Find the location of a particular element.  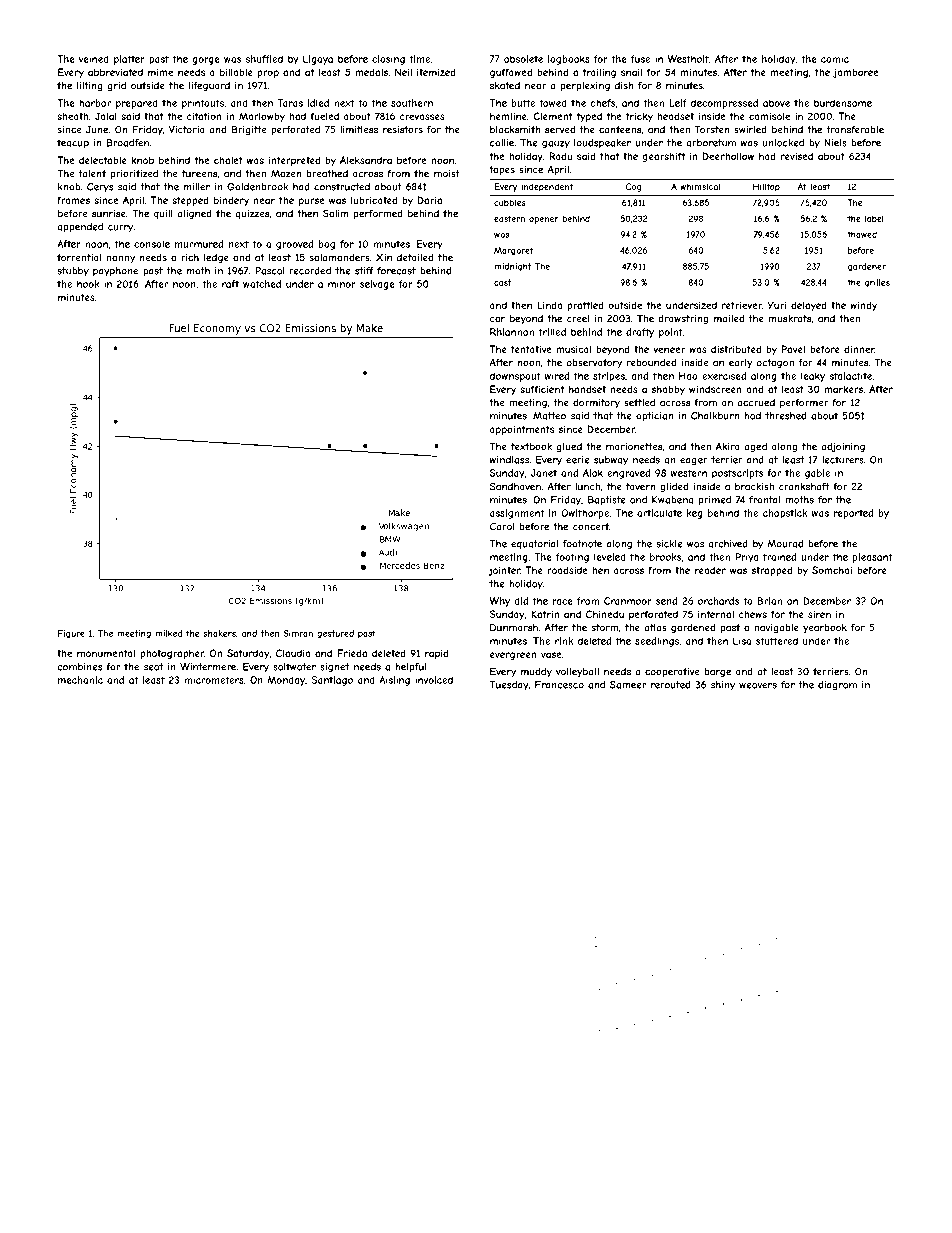

appended is located at coordinates (80, 228).
